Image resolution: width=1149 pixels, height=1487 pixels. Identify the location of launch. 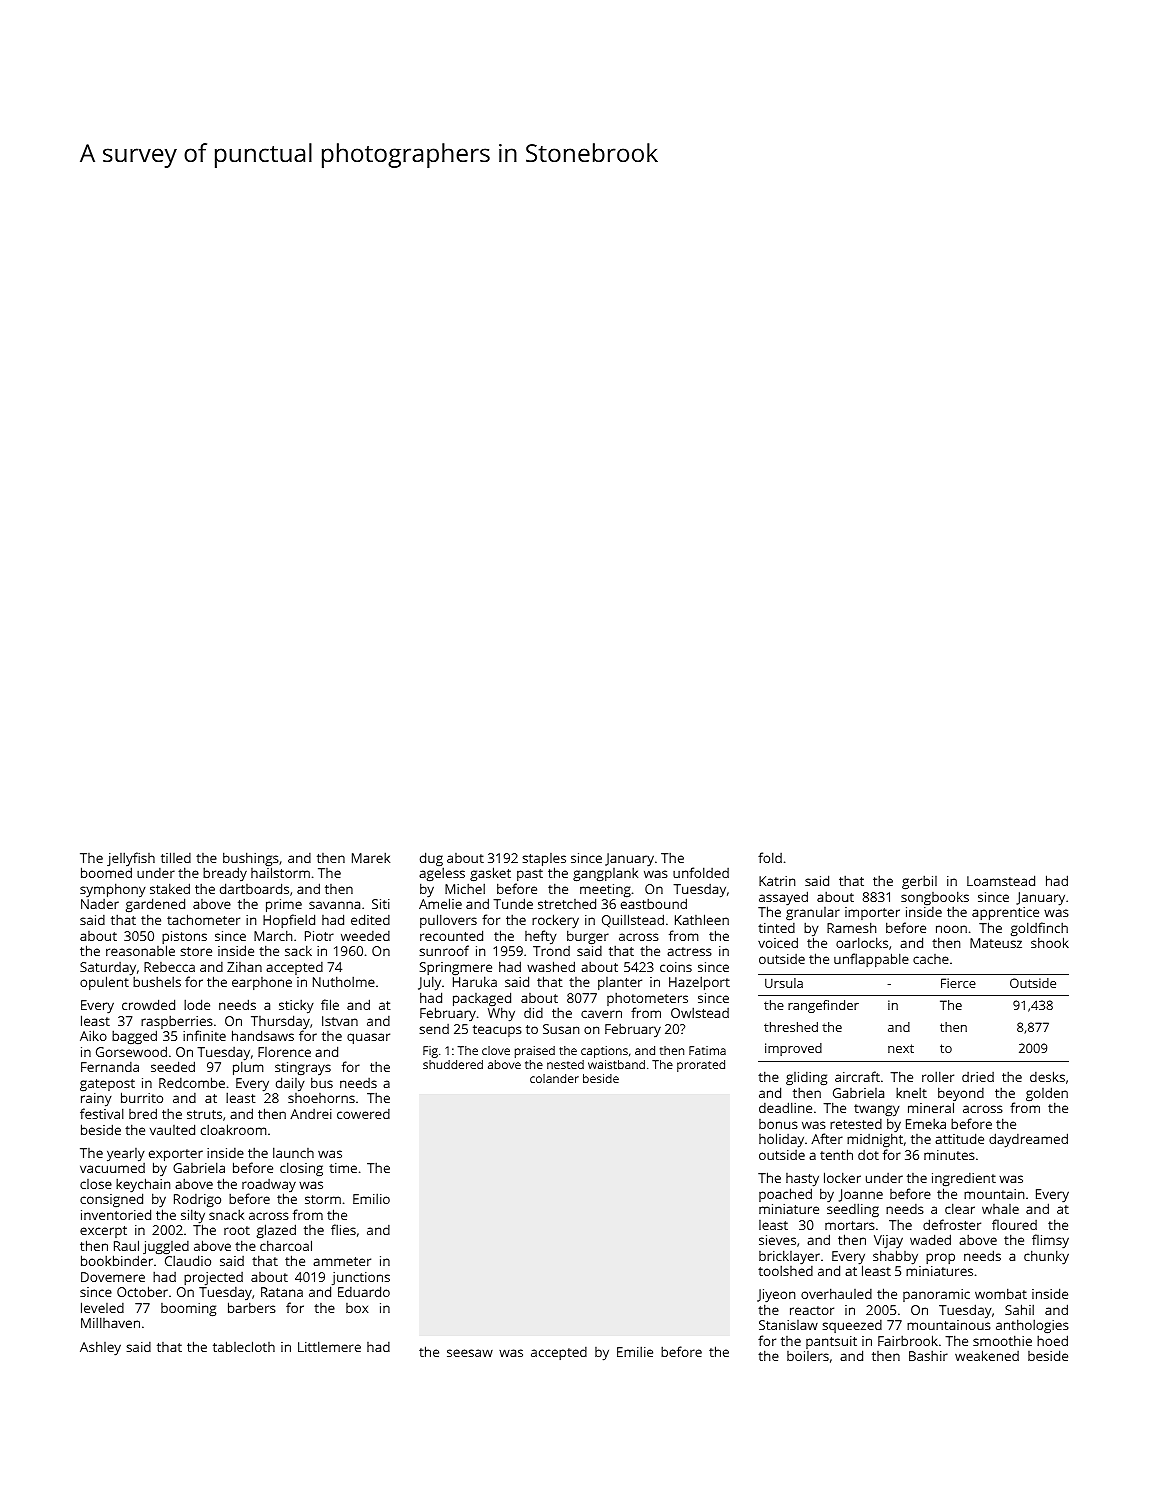
(293, 1152).
